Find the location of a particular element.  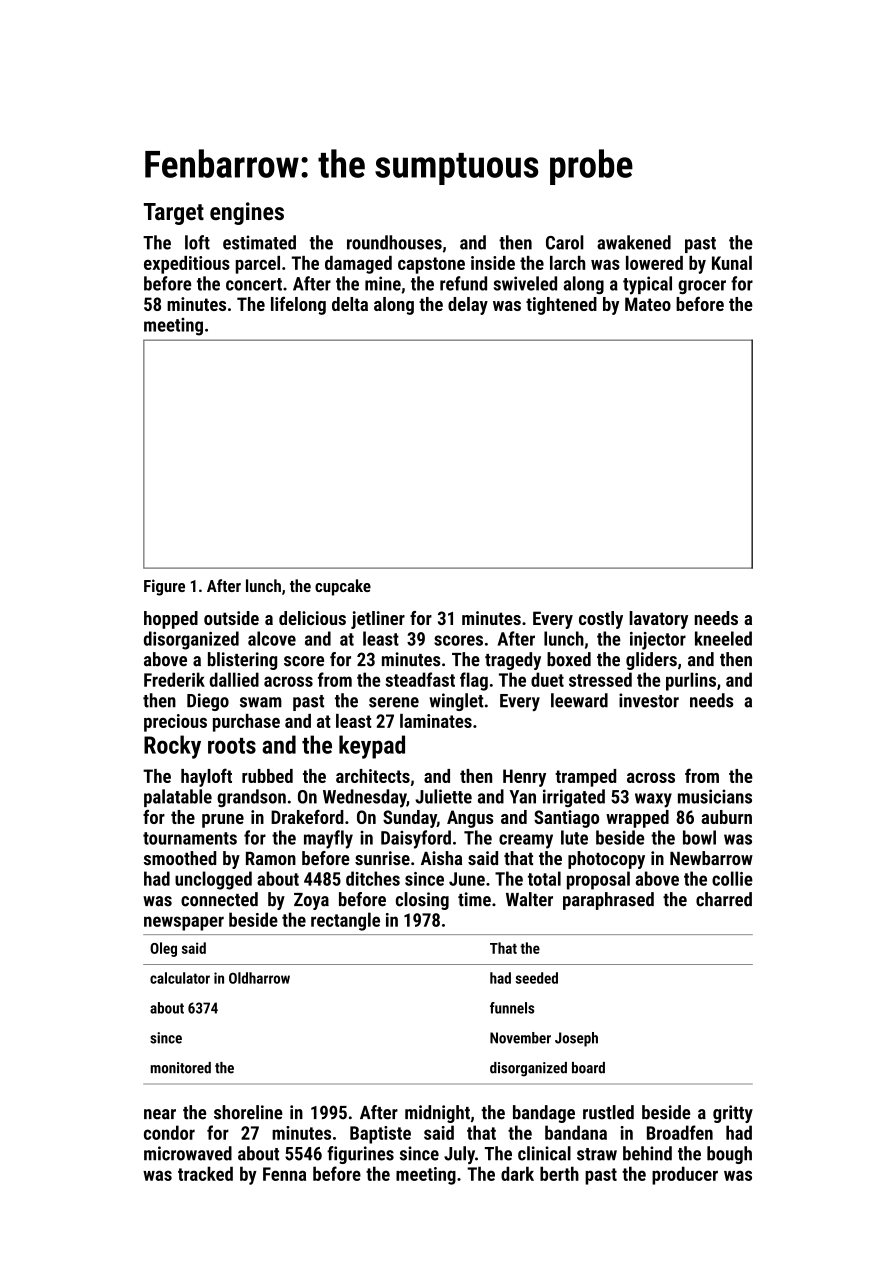

June is located at coordinates (467, 879).
